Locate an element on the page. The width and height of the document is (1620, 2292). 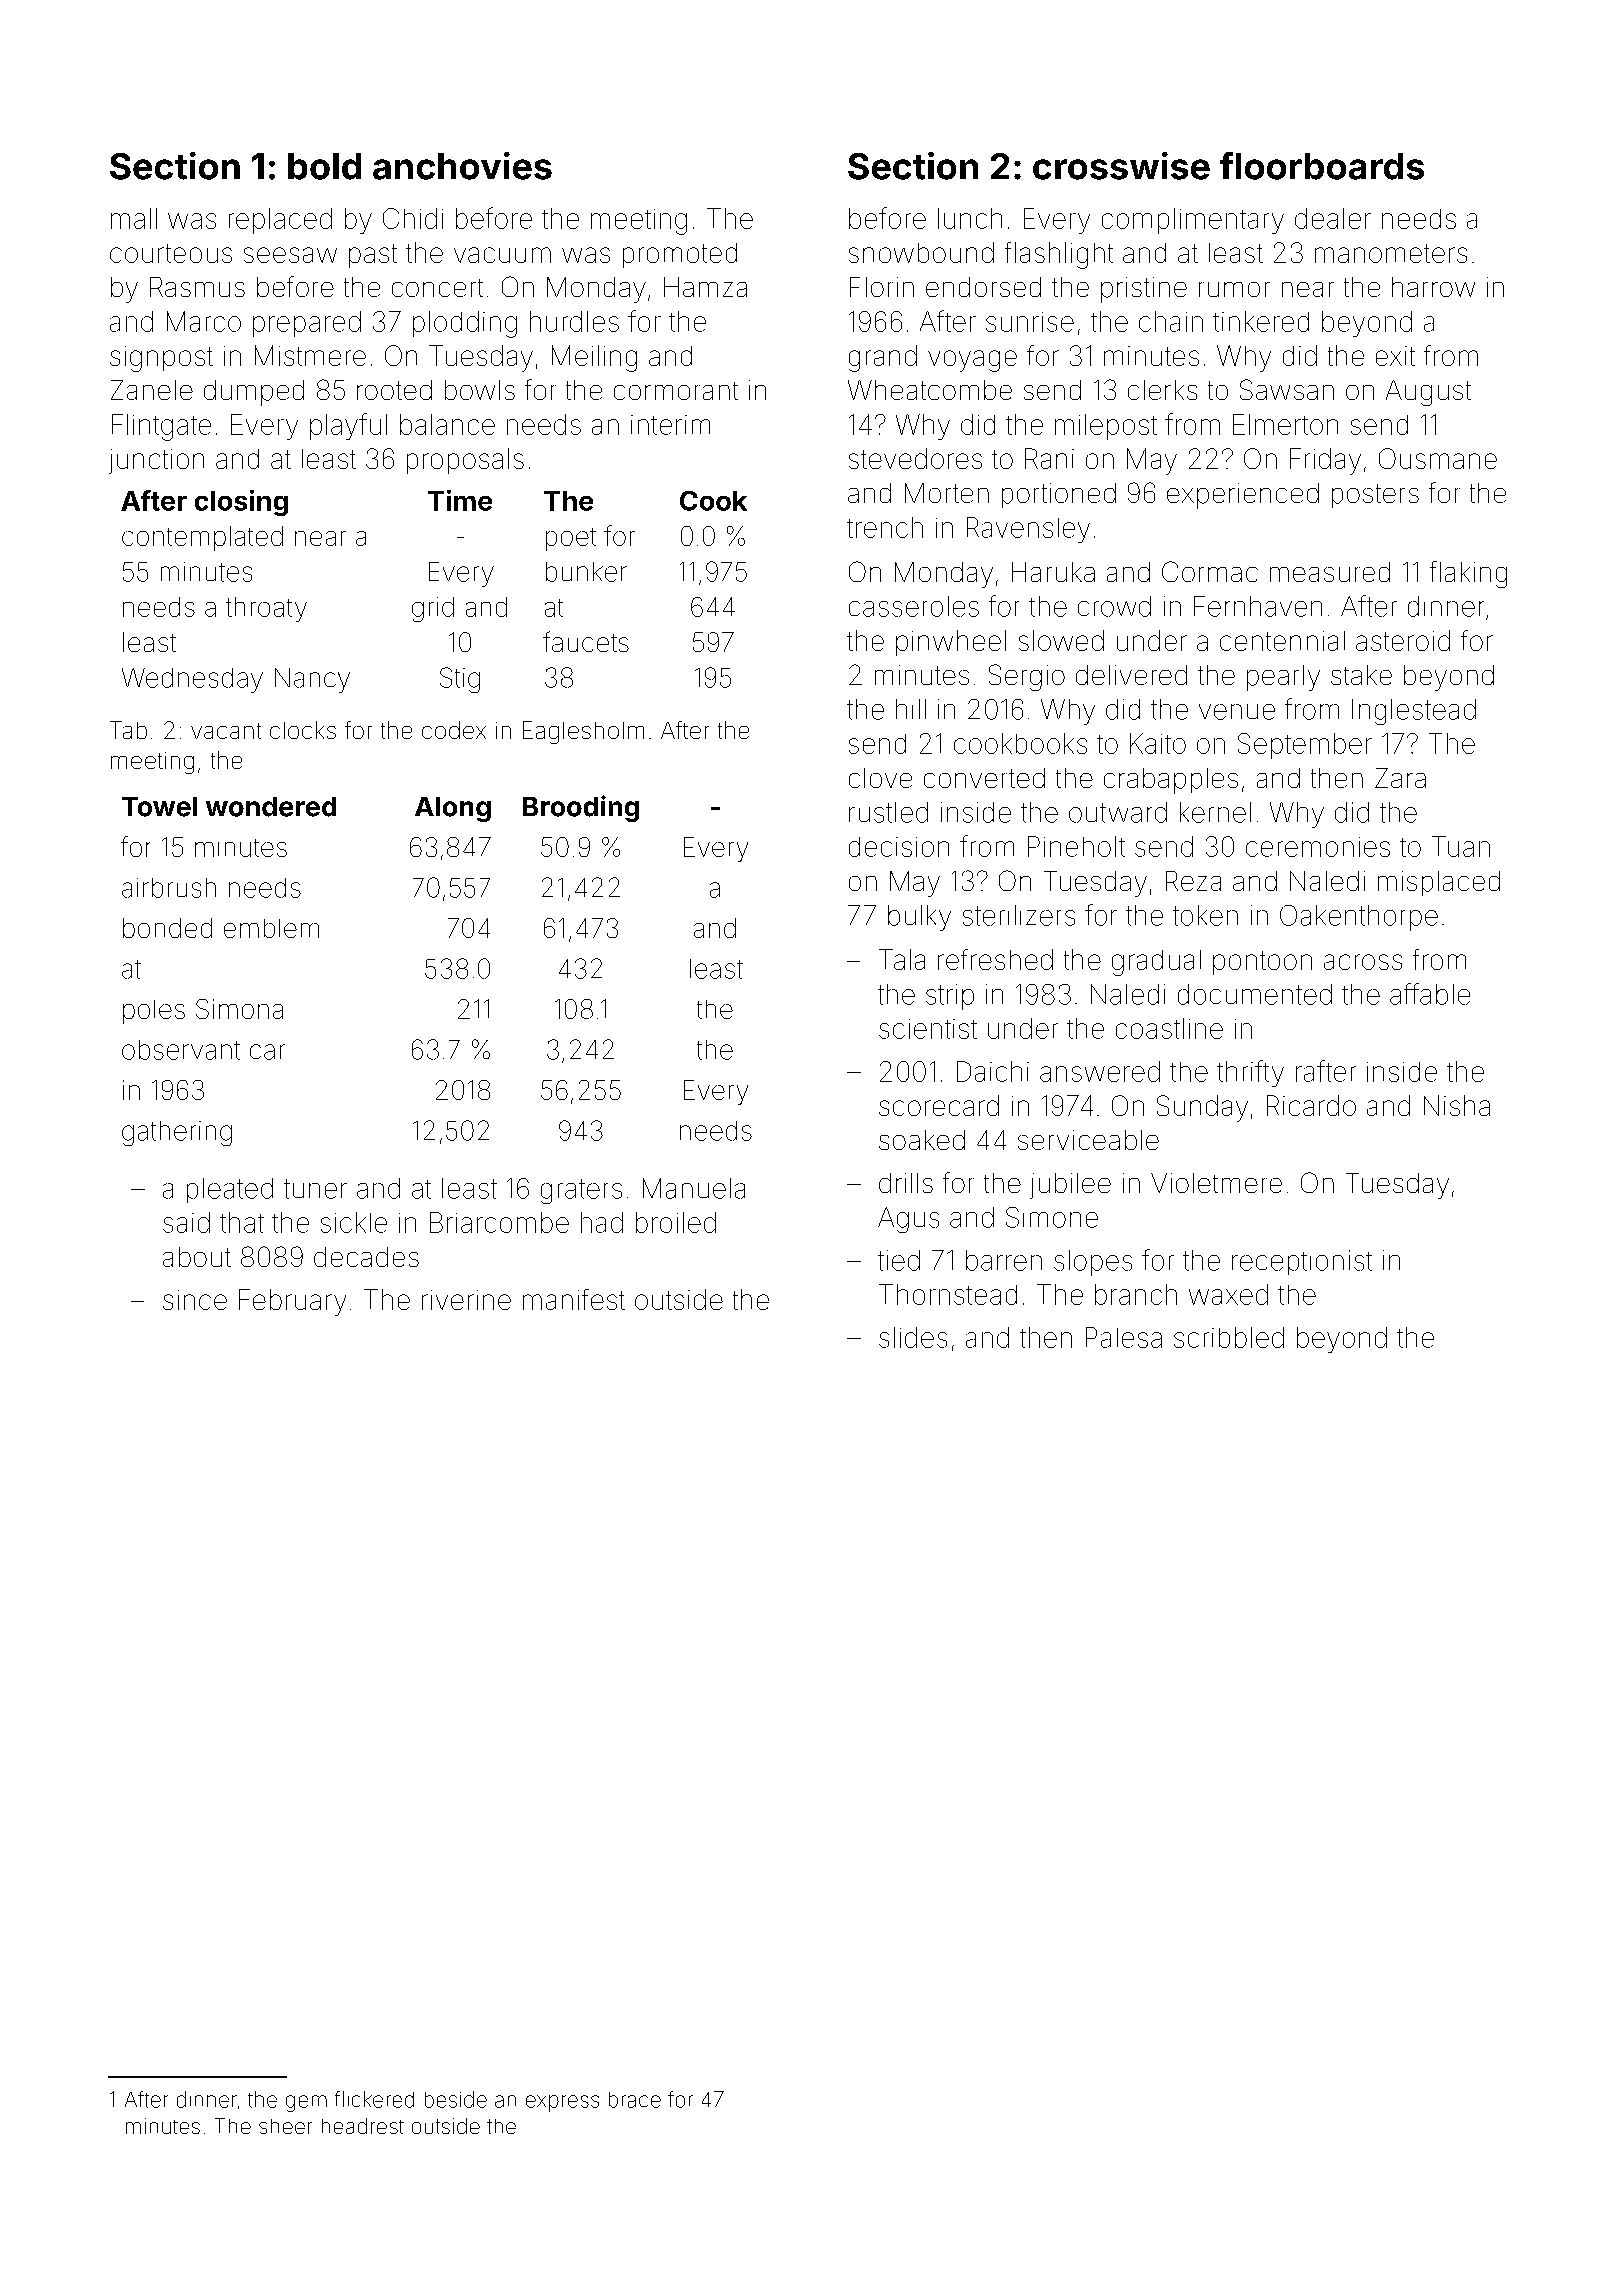
mall is located at coordinates (134, 218).
